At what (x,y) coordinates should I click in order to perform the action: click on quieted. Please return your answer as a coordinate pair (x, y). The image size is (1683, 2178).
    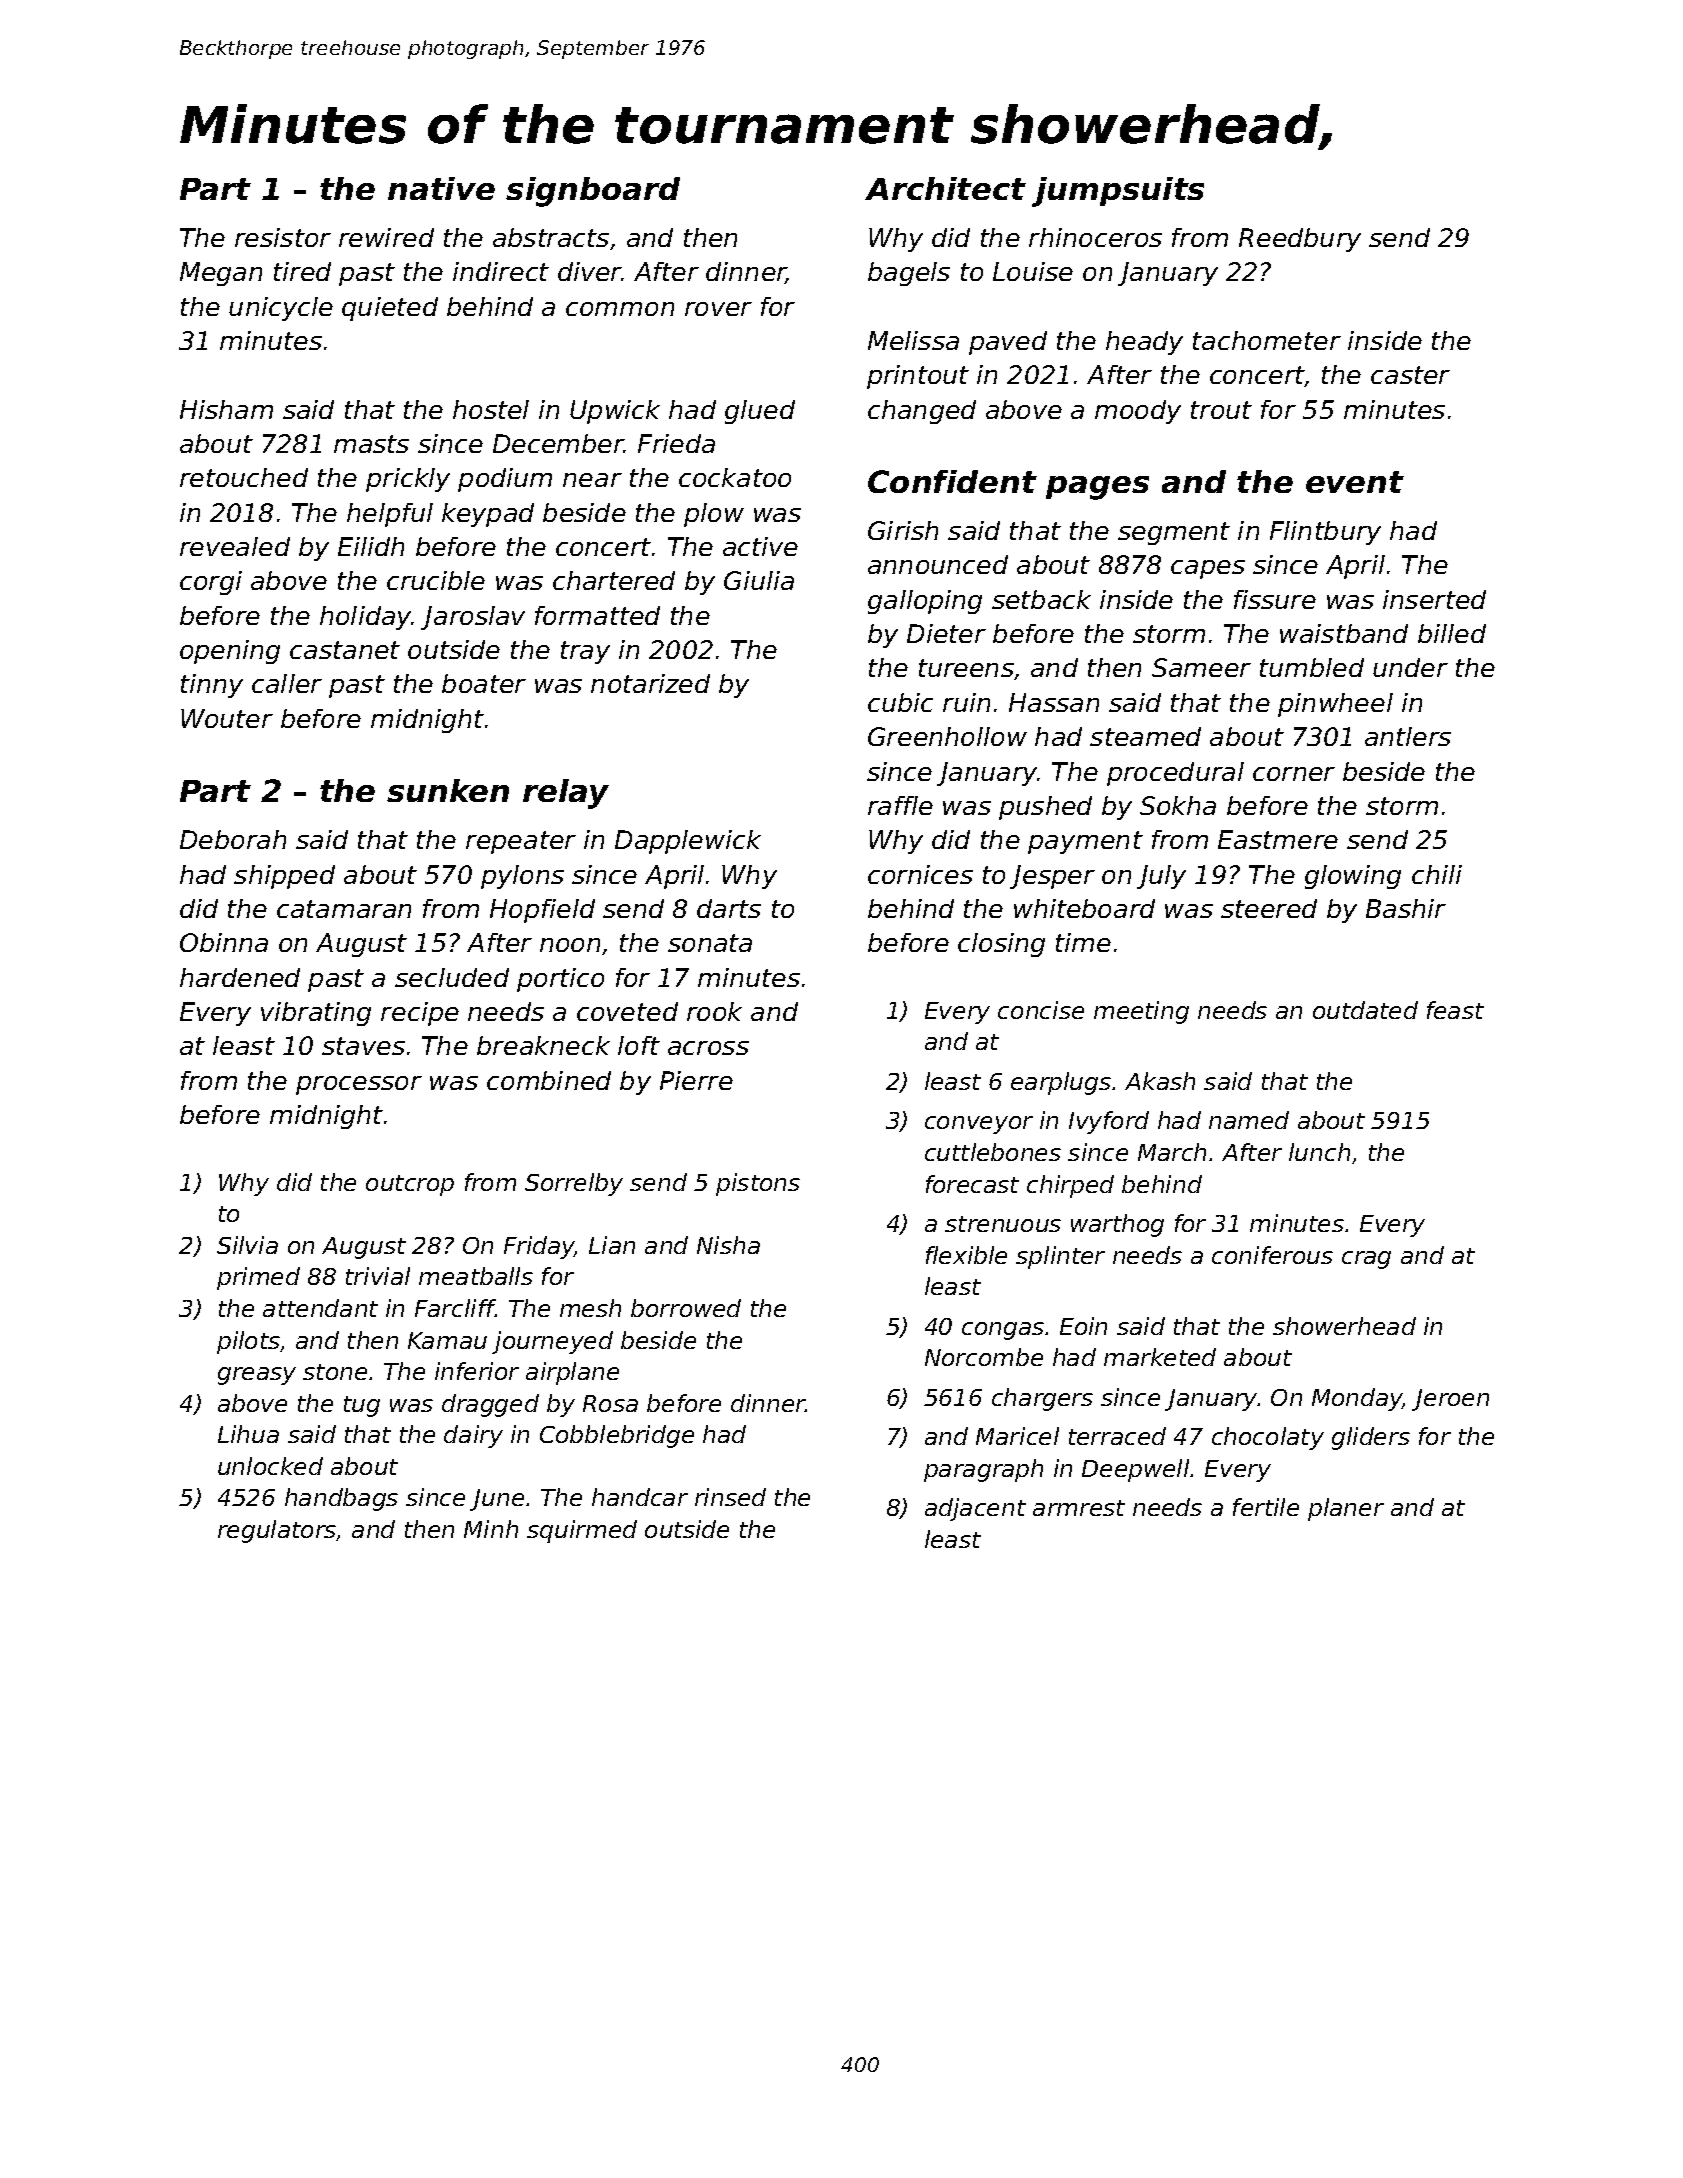
    Looking at the image, I should click on (390, 309).
